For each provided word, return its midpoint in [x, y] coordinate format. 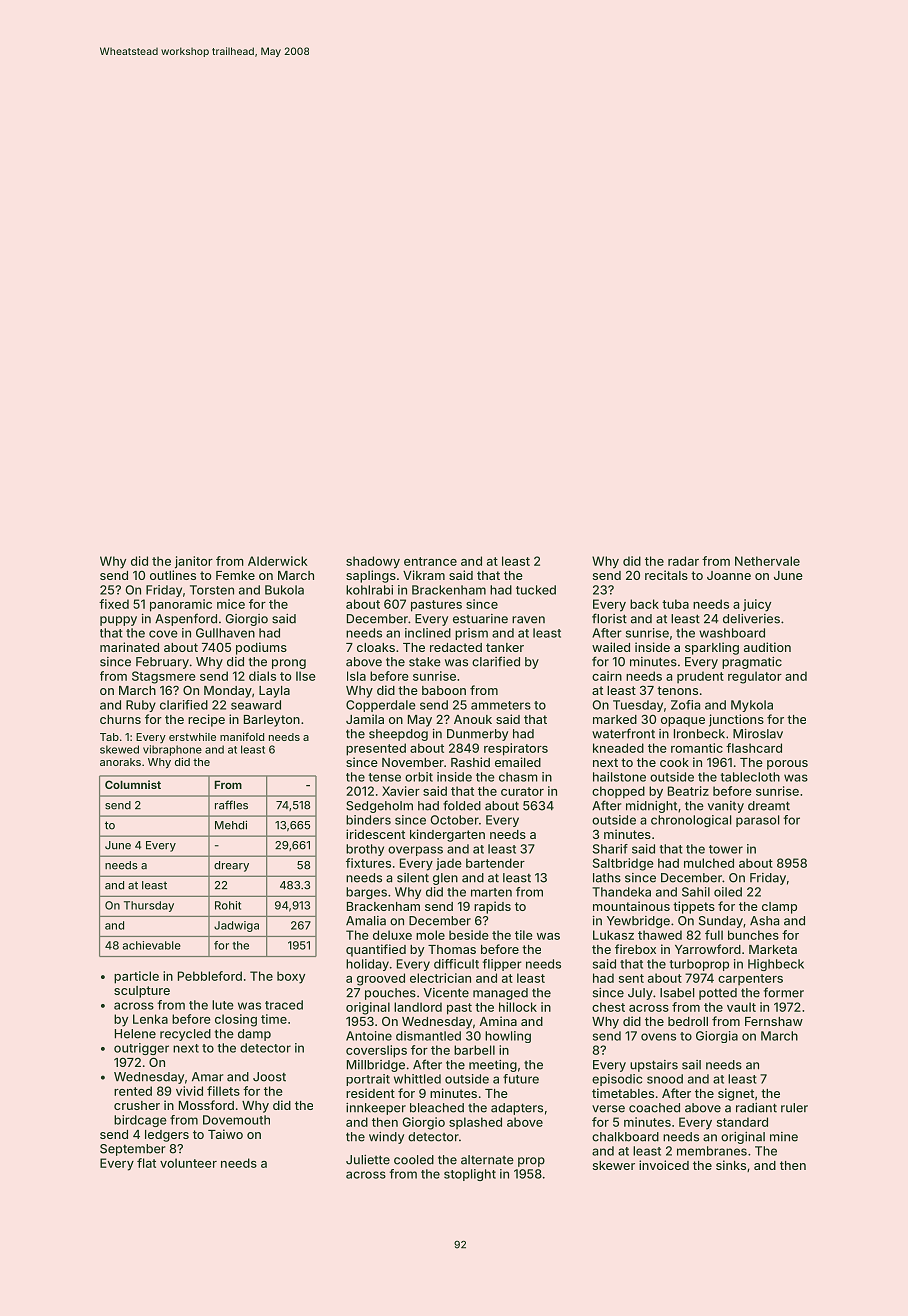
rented [133, 1091]
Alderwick [278, 561]
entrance [430, 561]
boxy [291, 977]
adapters [517, 1109]
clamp [779, 908]
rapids [492, 907]
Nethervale [767, 561]
